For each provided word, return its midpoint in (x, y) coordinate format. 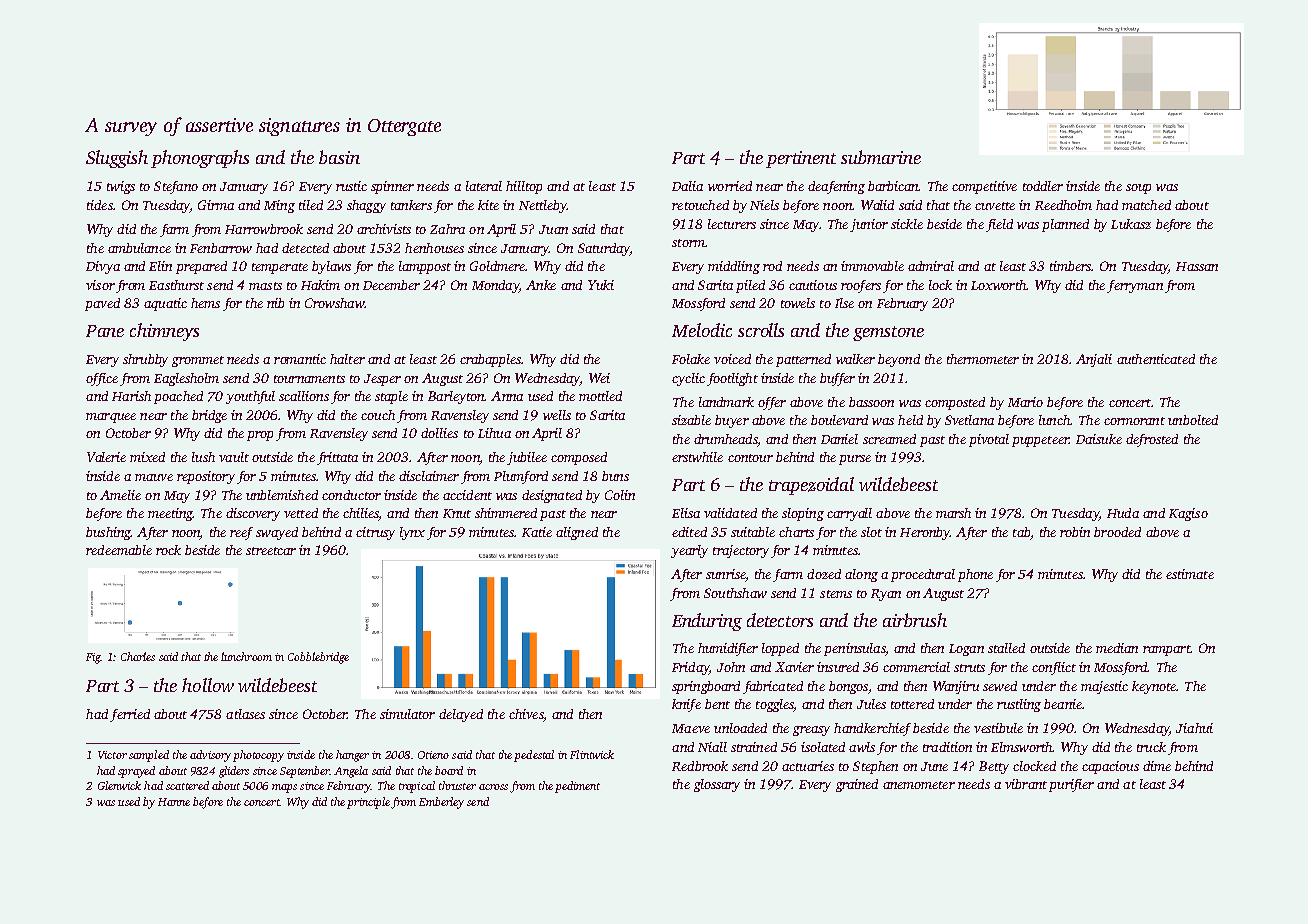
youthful (250, 397)
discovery (253, 514)
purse (855, 460)
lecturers (732, 224)
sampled (149, 756)
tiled (311, 205)
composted (955, 403)
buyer (732, 421)
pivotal (989, 440)
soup (1138, 189)
